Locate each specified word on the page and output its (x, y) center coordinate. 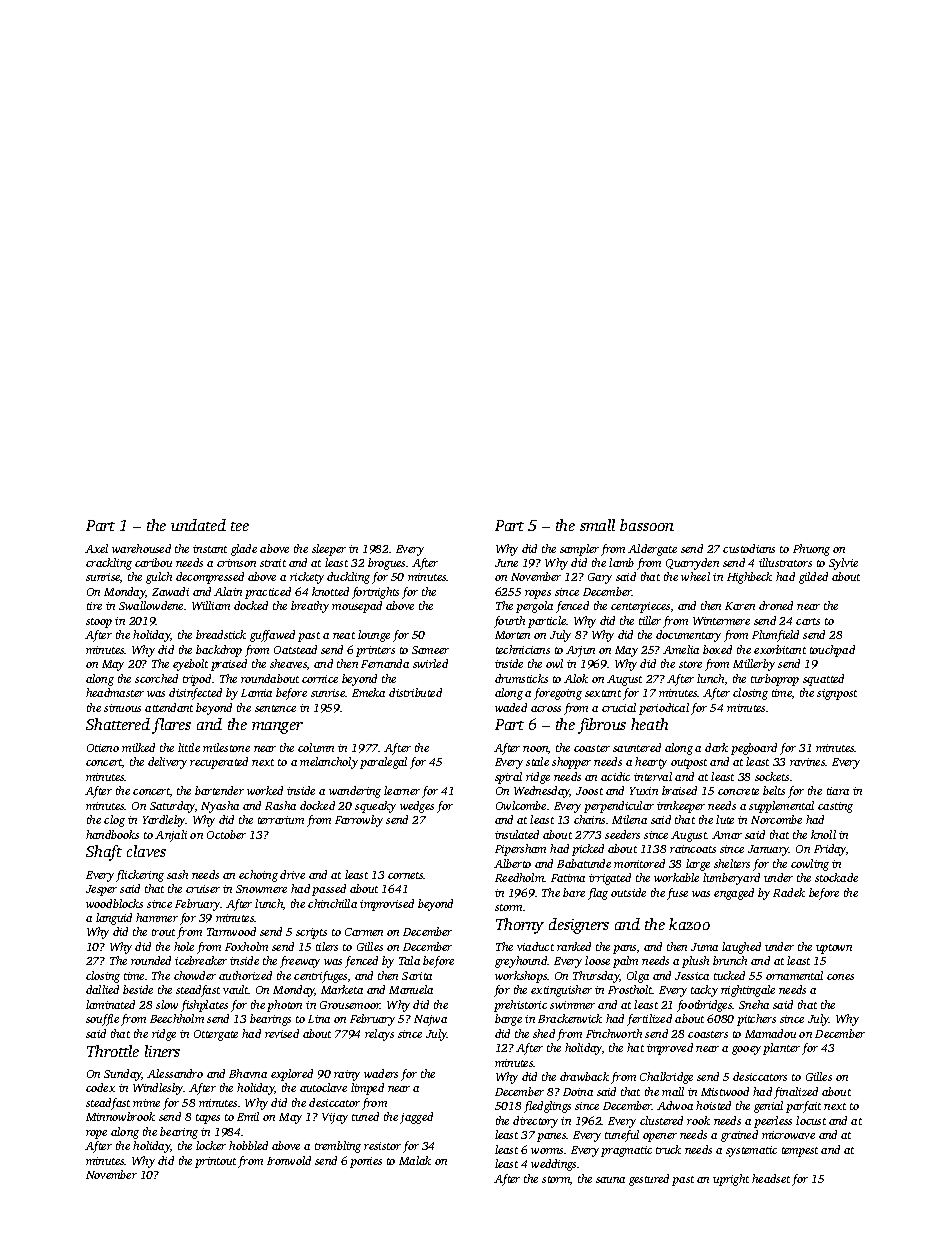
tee (240, 526)
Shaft (104, 853)
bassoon (647, 525)
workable (676, 877)
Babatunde (584, 863)
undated (198, 525)
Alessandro (175, 1073)
